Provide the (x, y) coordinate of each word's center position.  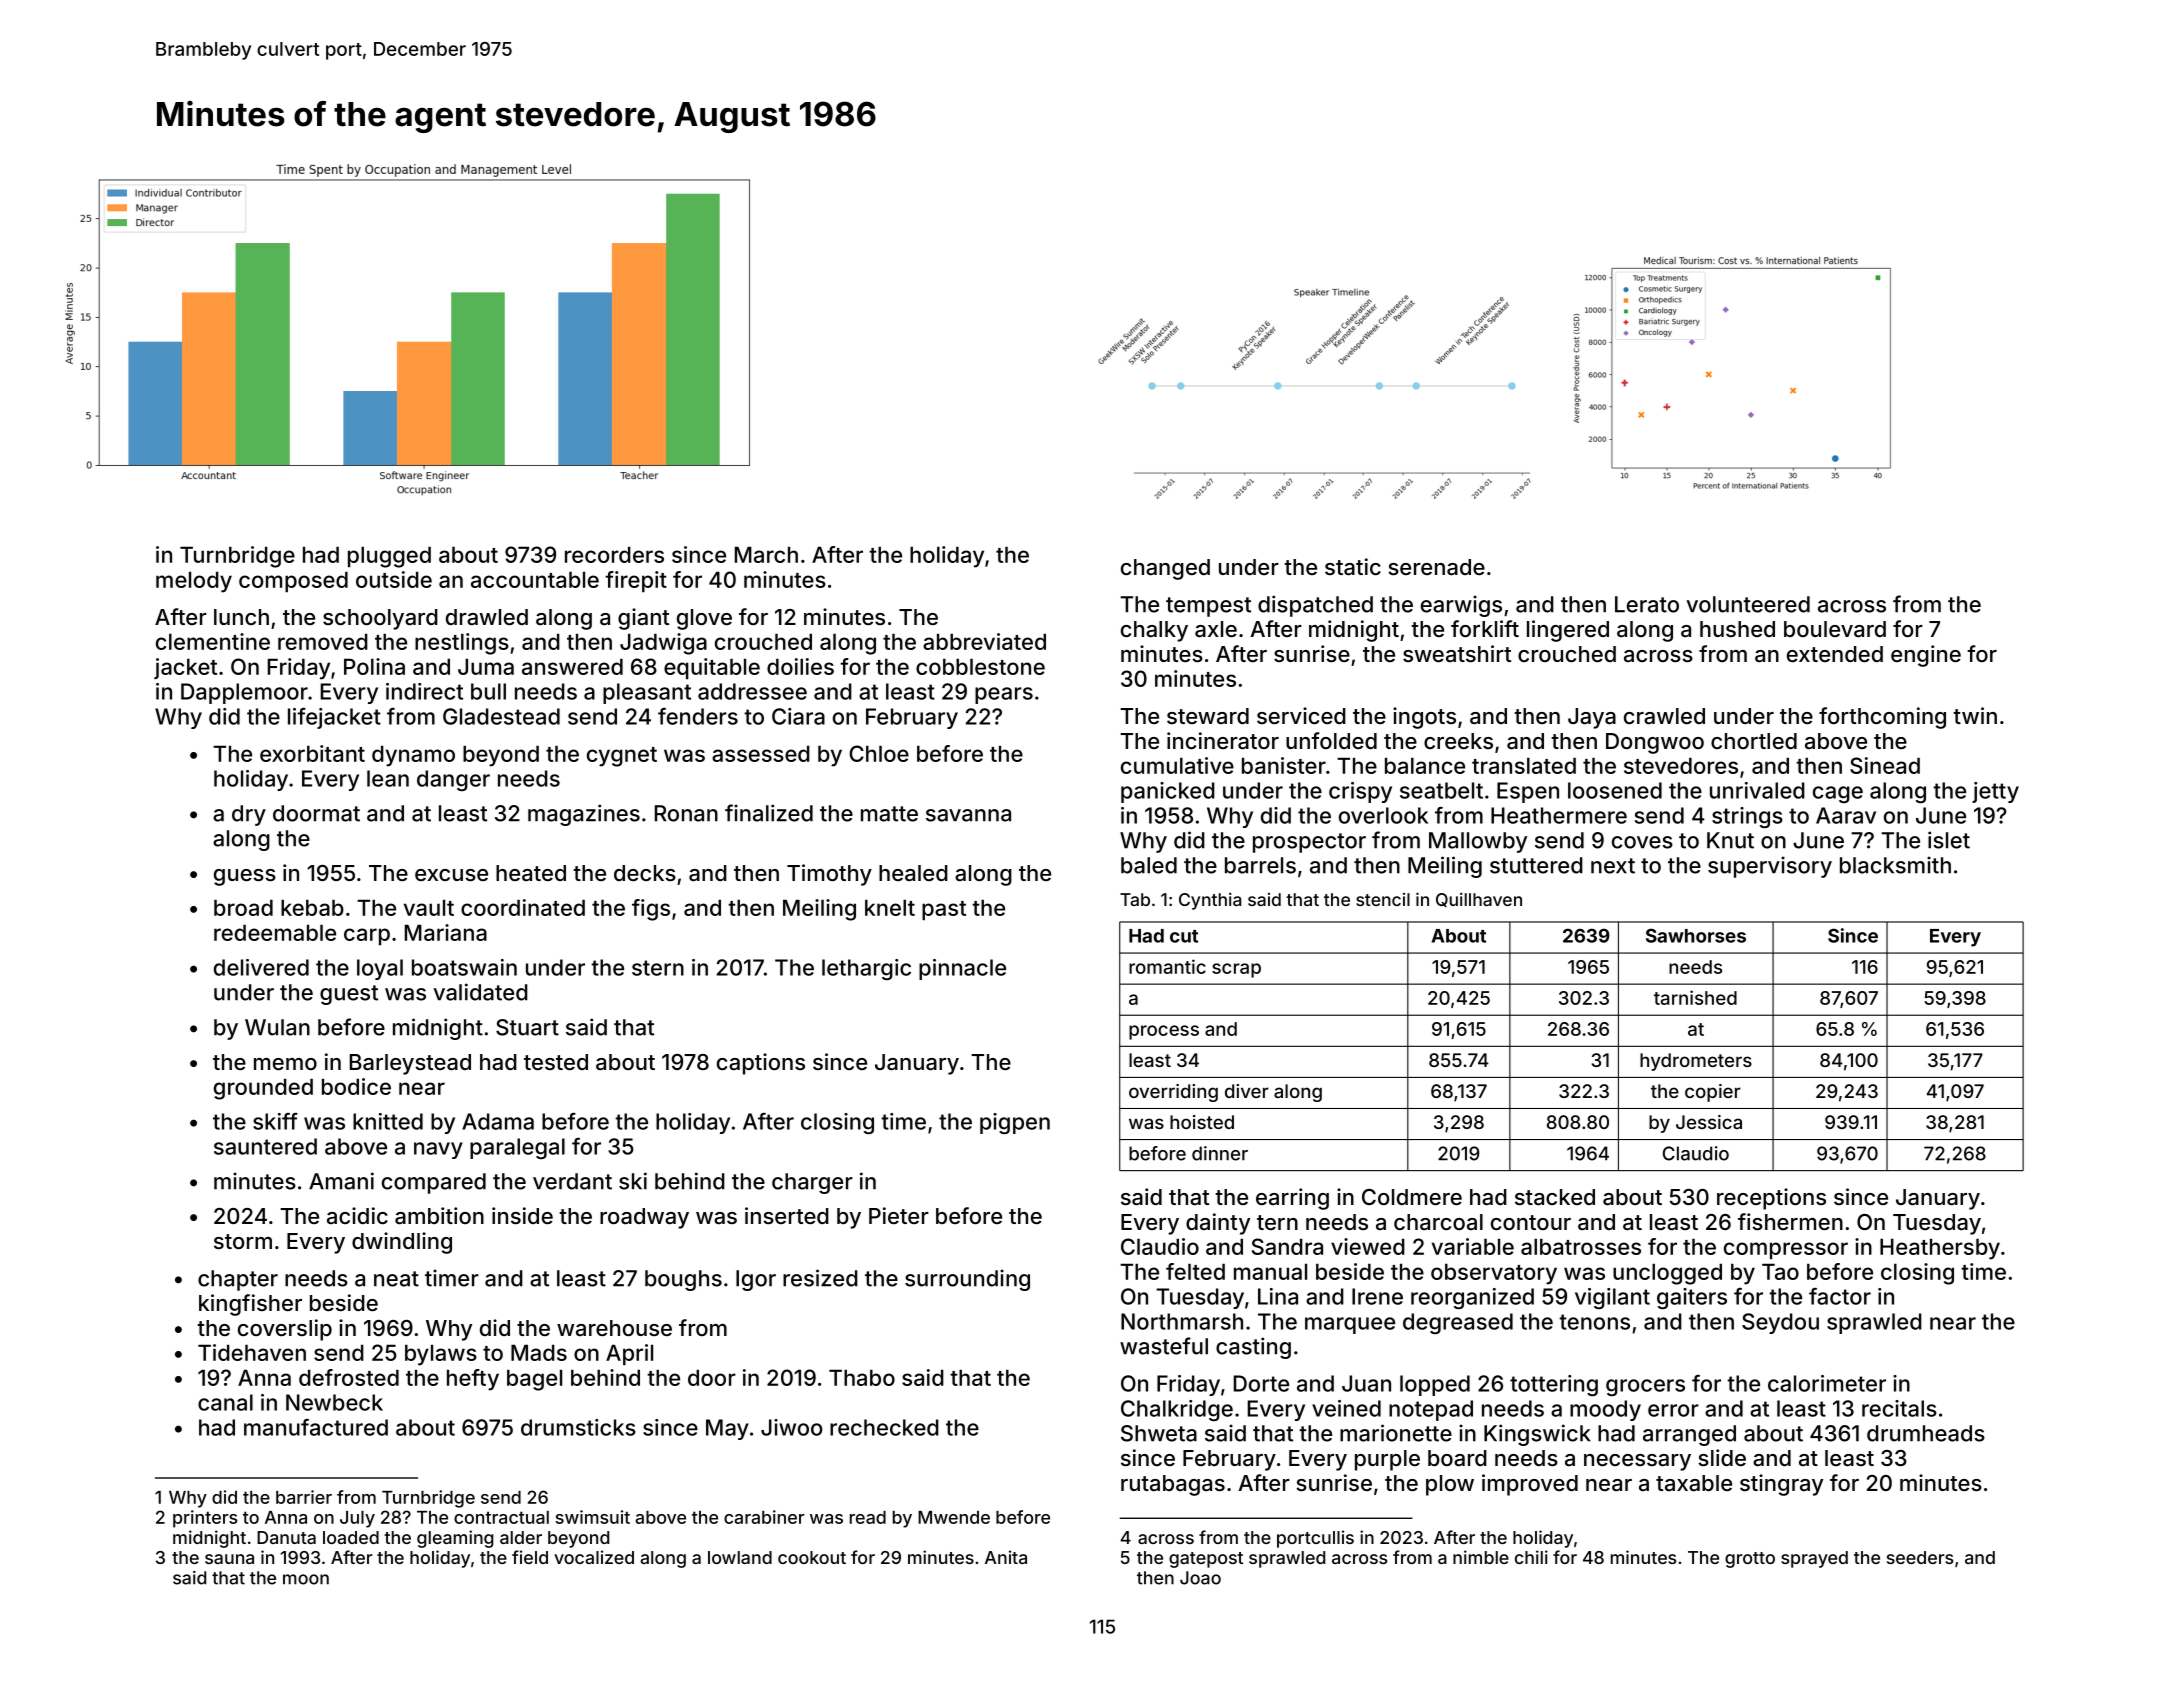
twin (1975, 715)
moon (306, 1579)
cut (1184, 936)
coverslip (285, 1330)
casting (1253, 1348)
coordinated (523, 907)
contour (1531, 1222)
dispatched (1315, 606)
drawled (487, 617)
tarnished (1695, 997)
